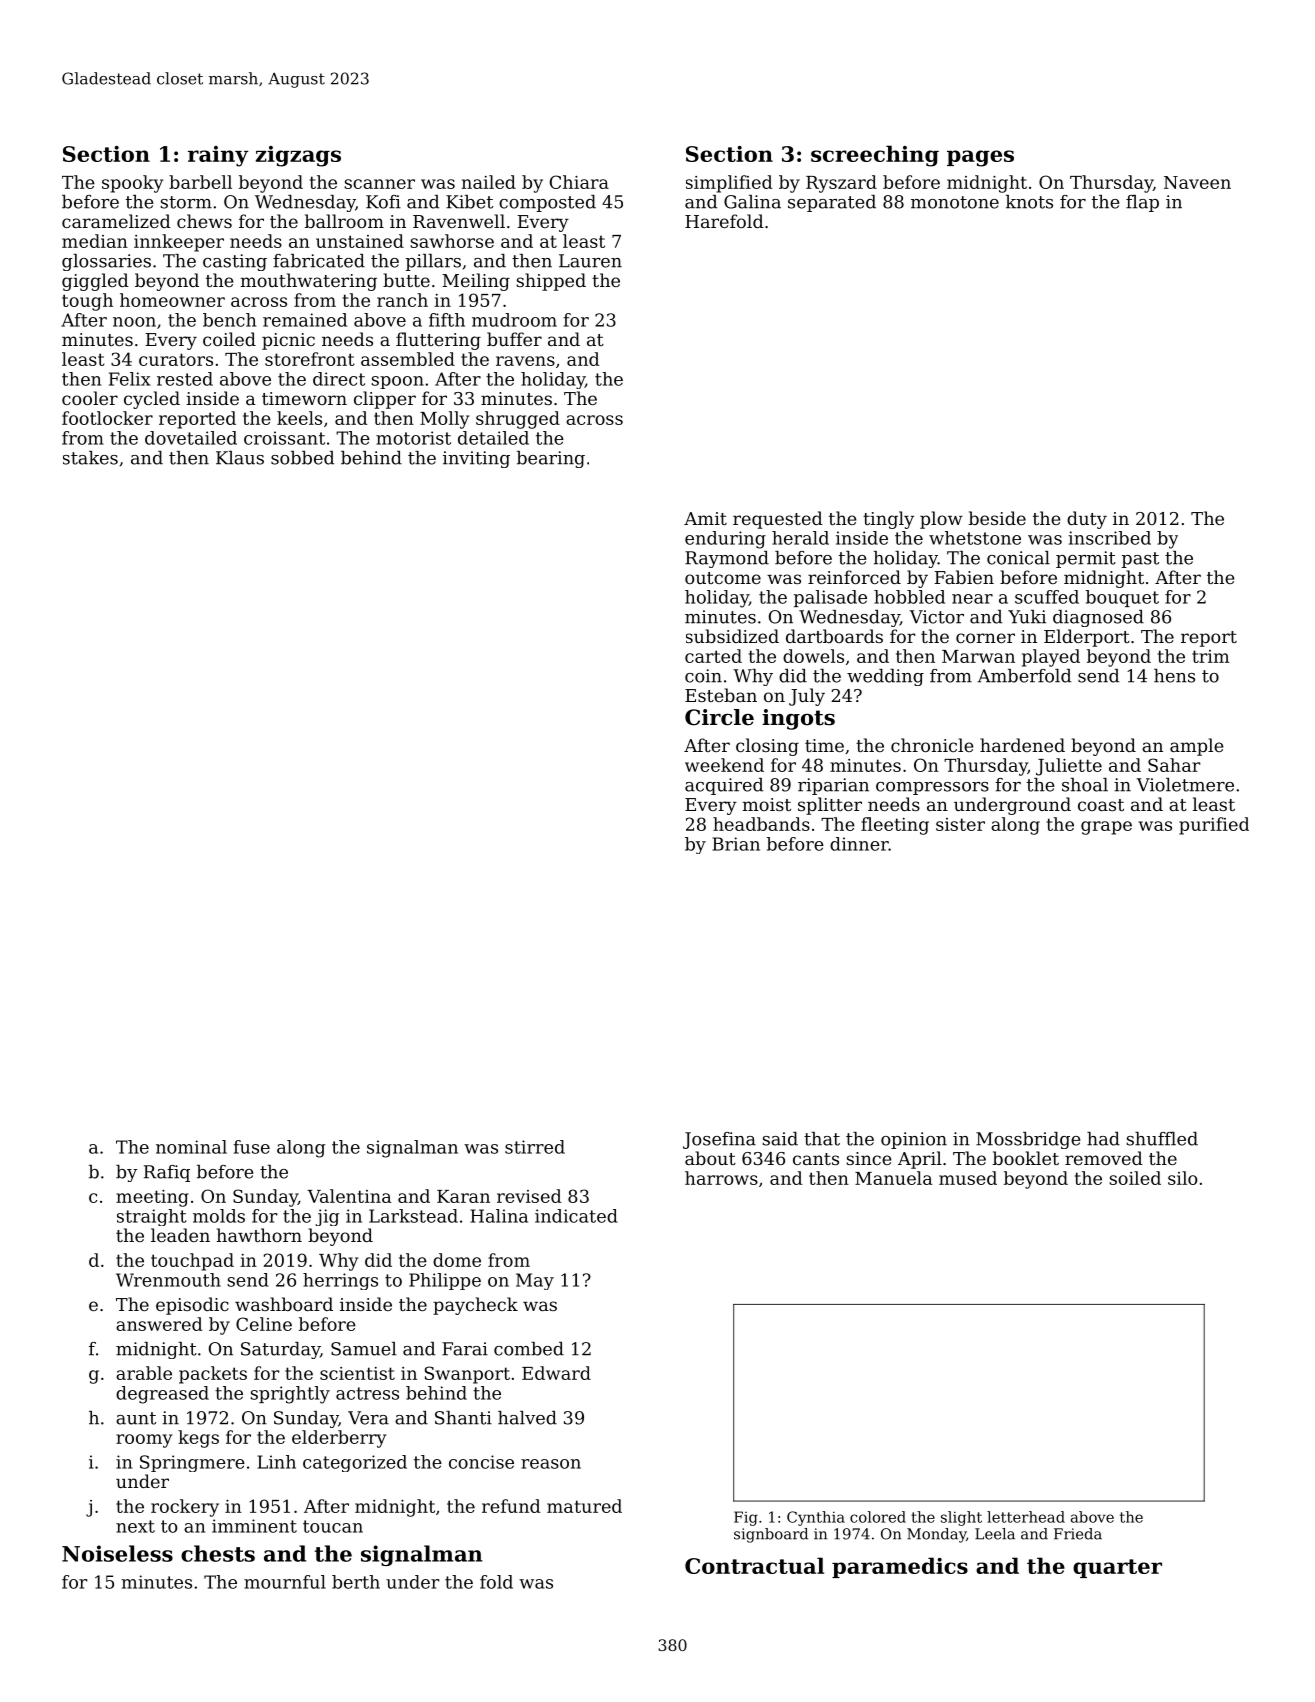 The image size is (1315, 1702). I want to click on mournful, so click(285, 1582).
